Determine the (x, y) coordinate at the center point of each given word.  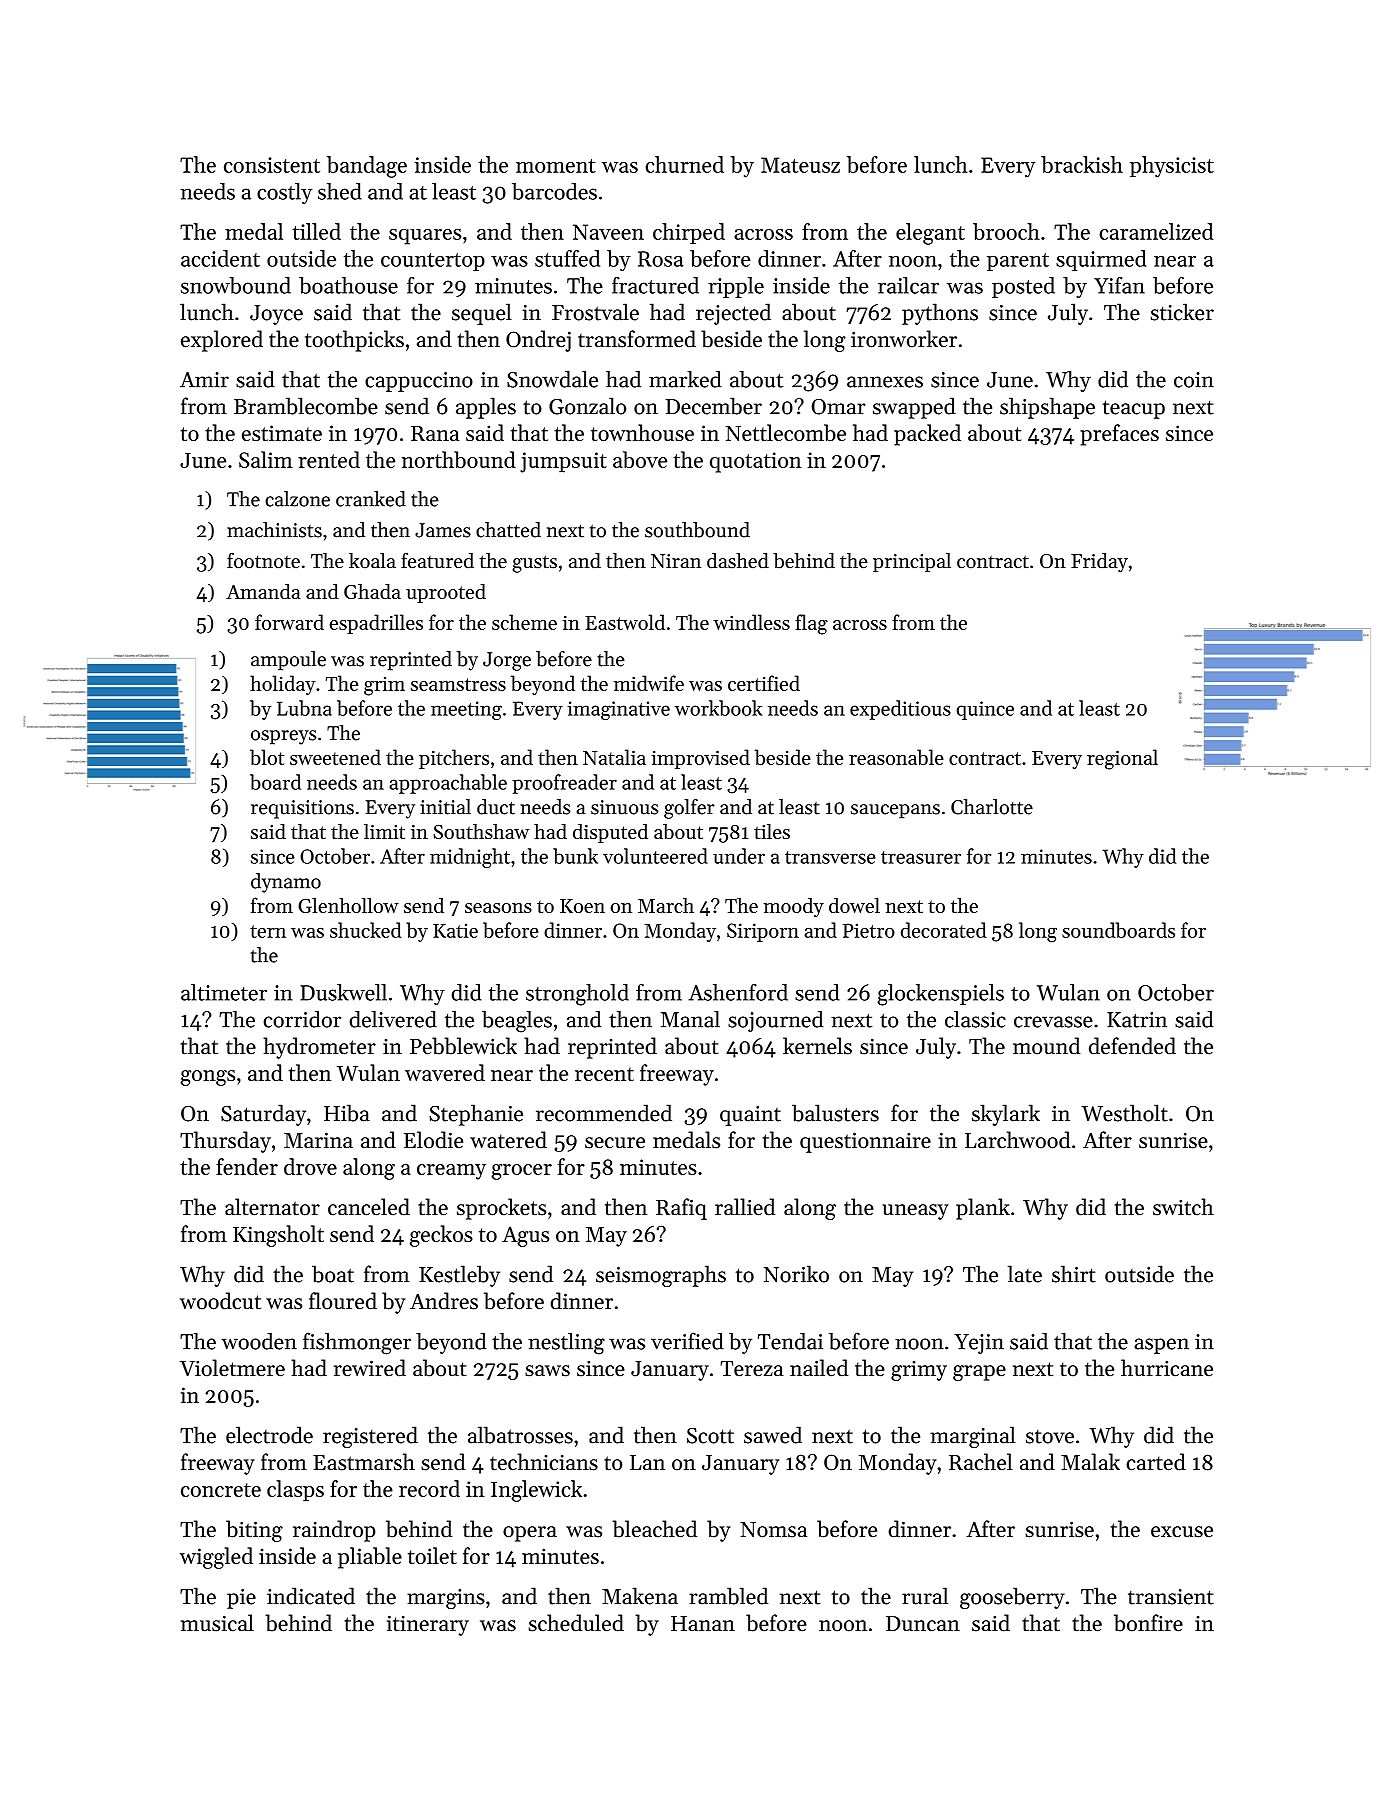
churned (684, 164)
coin (1194, 380)
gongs (208, 1078)
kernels (817, 1046)
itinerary (428, 1625)
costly (284, 193)
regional (1122, 759)
